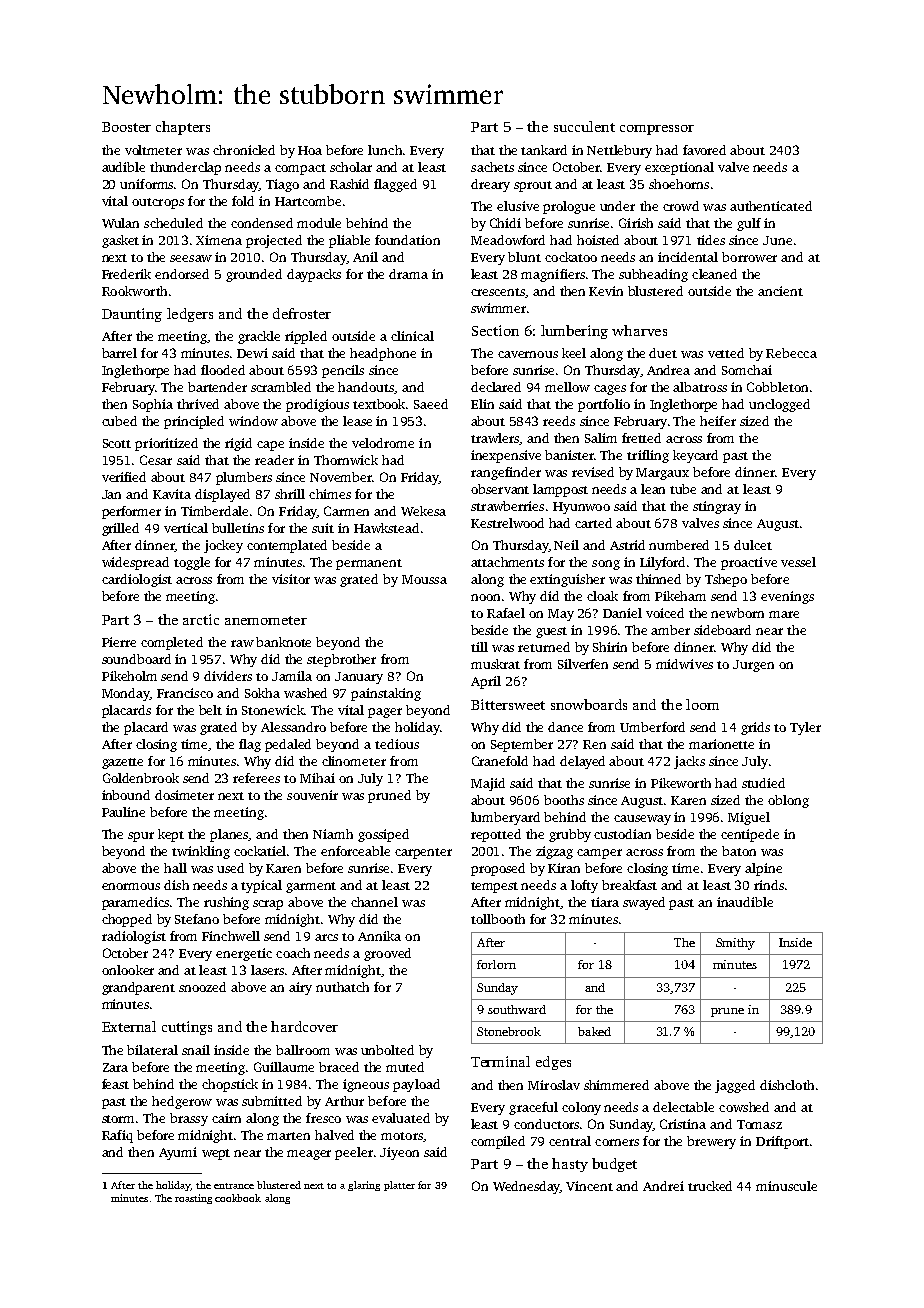 The image size is (924, 1308). Describe the element at coordinates (644, 903) in the page. I see `swayed` at that location.
